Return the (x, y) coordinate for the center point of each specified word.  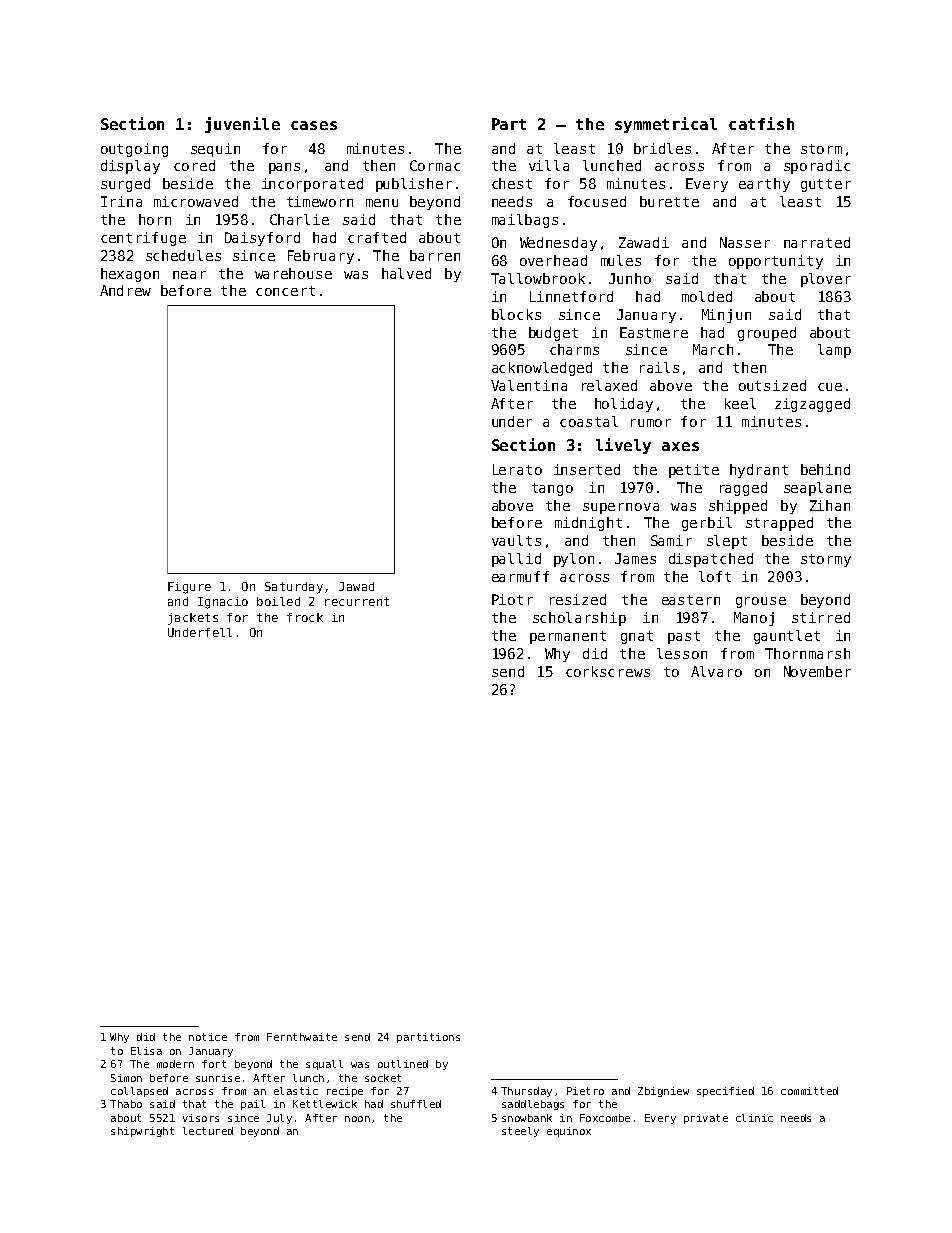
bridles (662, 148)
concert (285, 291)
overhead (553, 260)
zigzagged (812, 405)
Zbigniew (663, 1092)
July (279, 1119)
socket (383, 1078)
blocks (516, 314)
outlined (403, 1064)
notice (208, 1037)
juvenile (242, 125)
